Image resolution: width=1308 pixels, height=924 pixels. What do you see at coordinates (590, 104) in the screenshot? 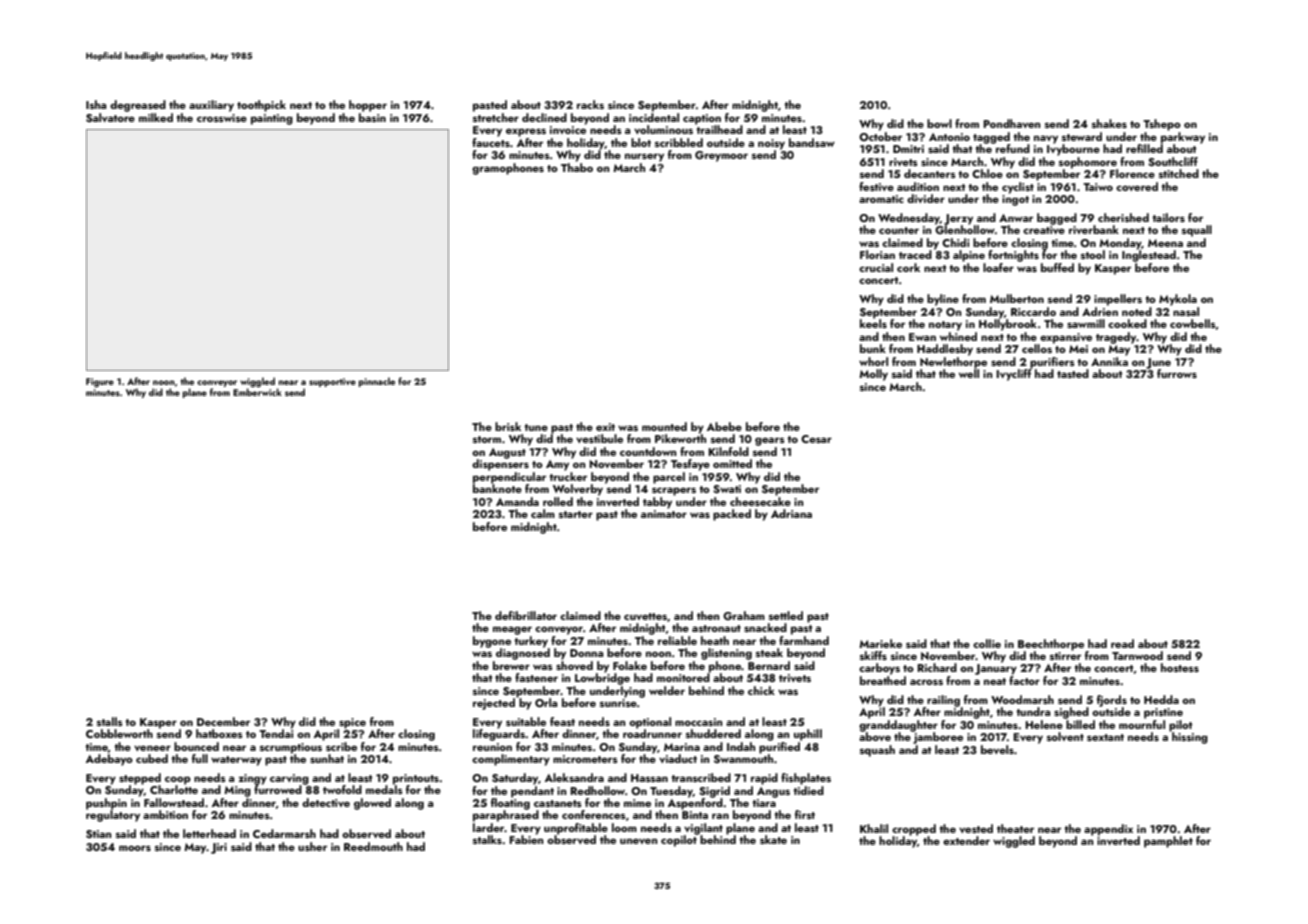
I see `racks` at bounding box center [590, 104].
